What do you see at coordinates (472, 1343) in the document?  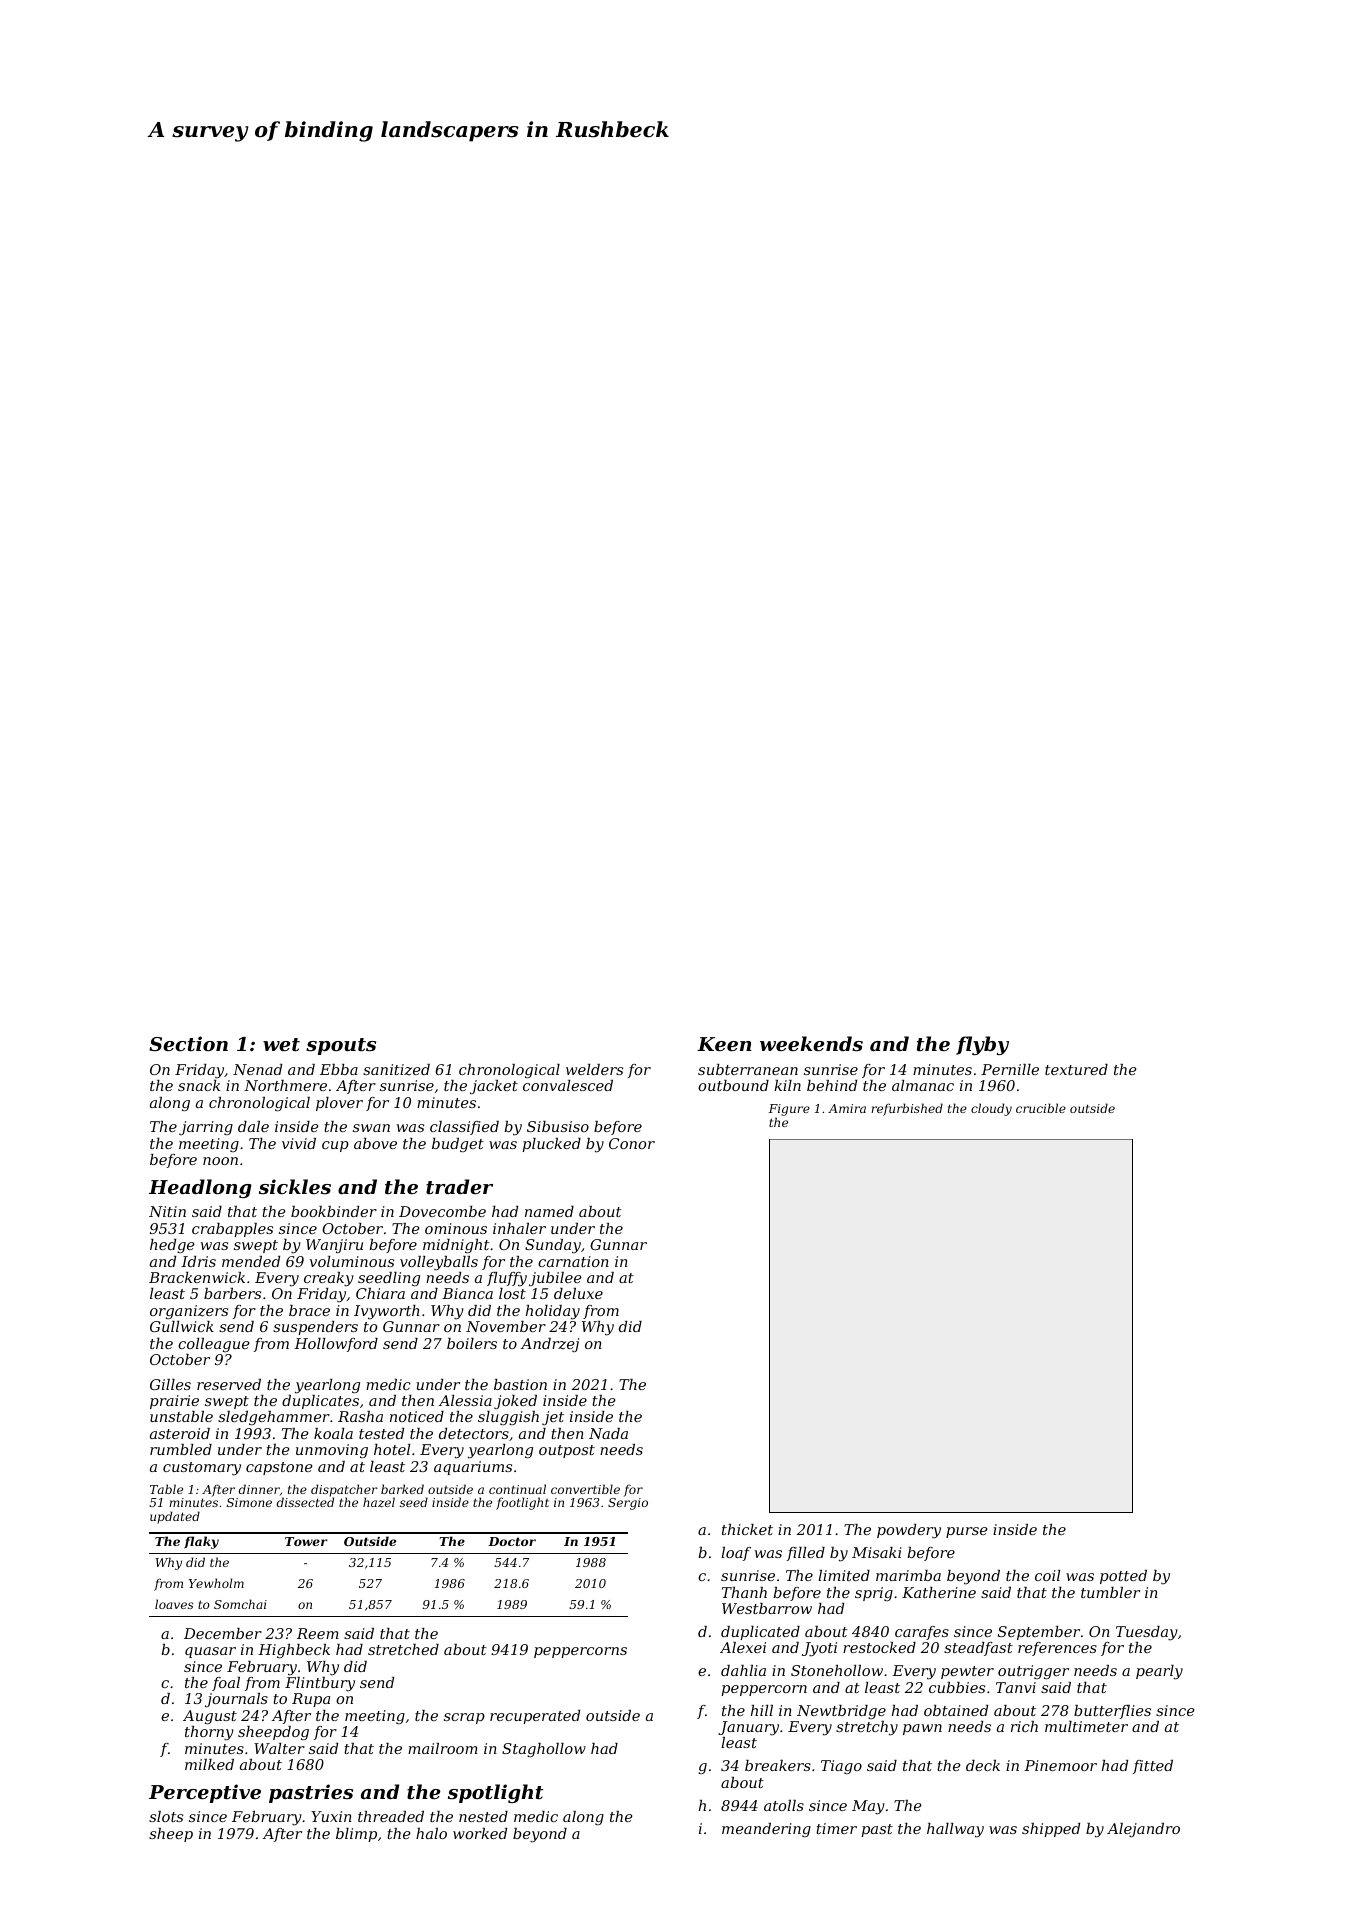 I see `boilers` at bounding box center [472, 1343].
